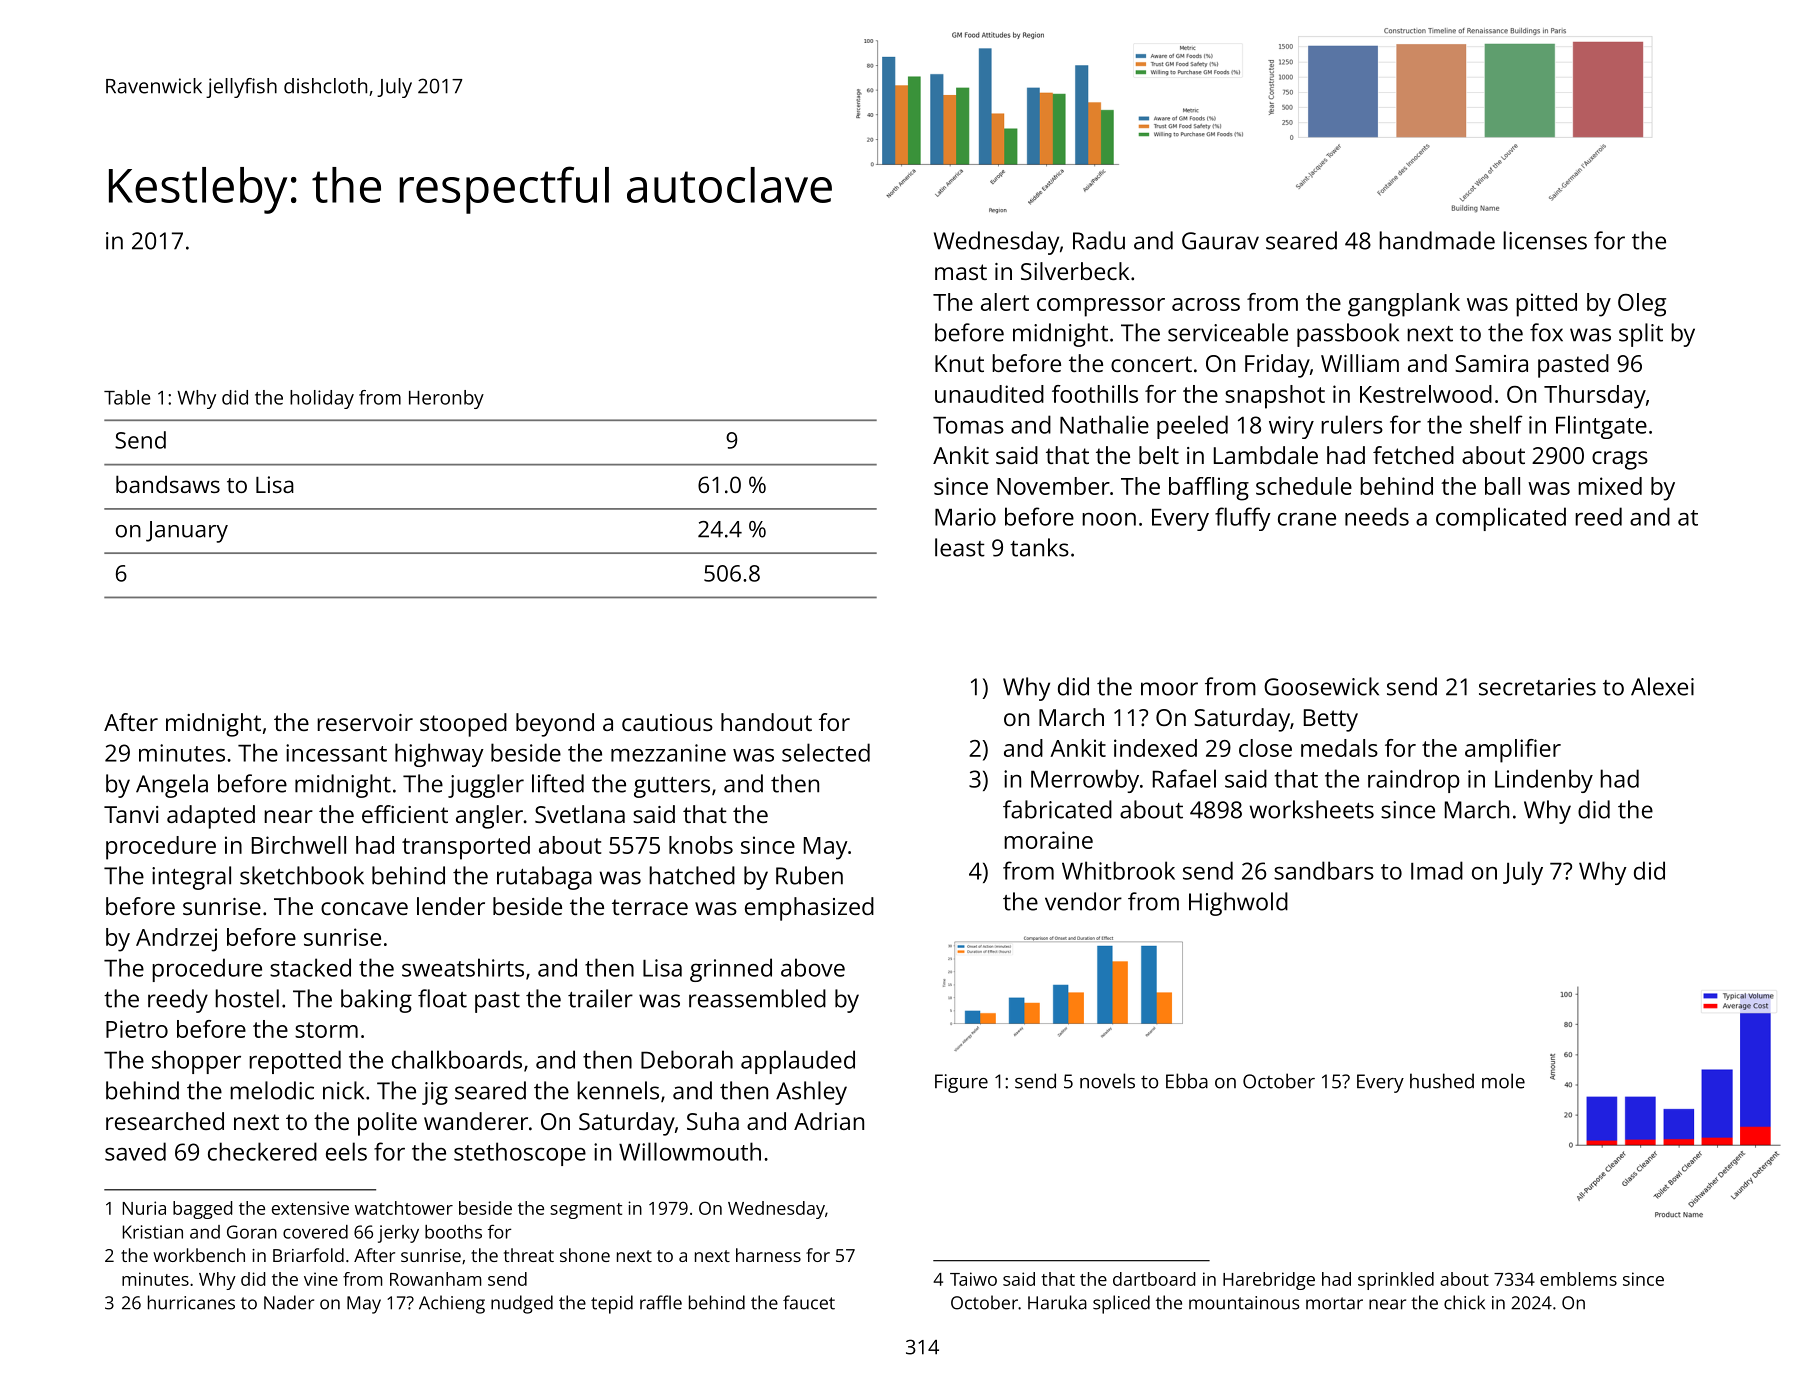  Describe the element at coordinates (1501, 519) in the screenshot. I see `complicated` at that location.
